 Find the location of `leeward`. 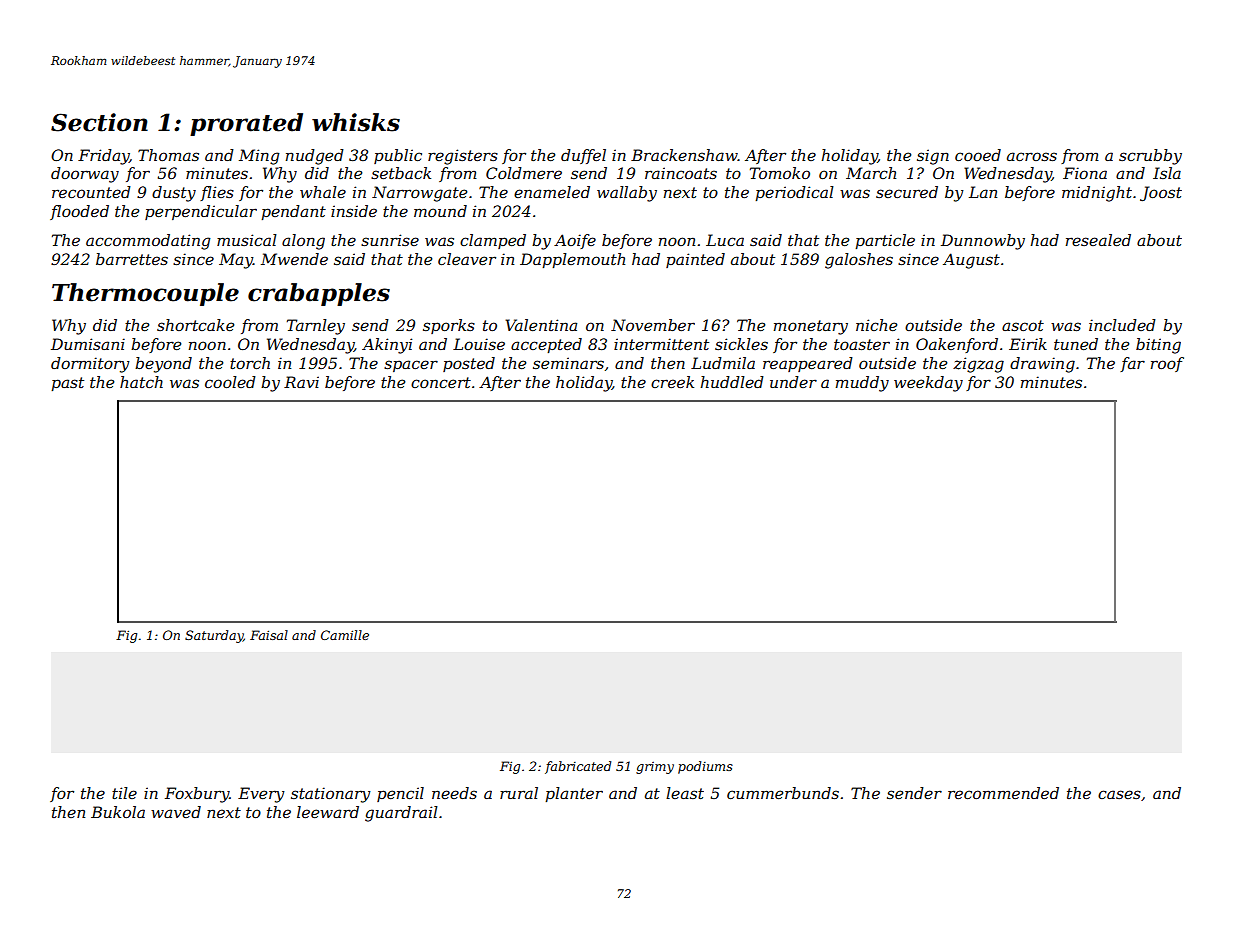

leeward is located at coordinates (328, 812).
